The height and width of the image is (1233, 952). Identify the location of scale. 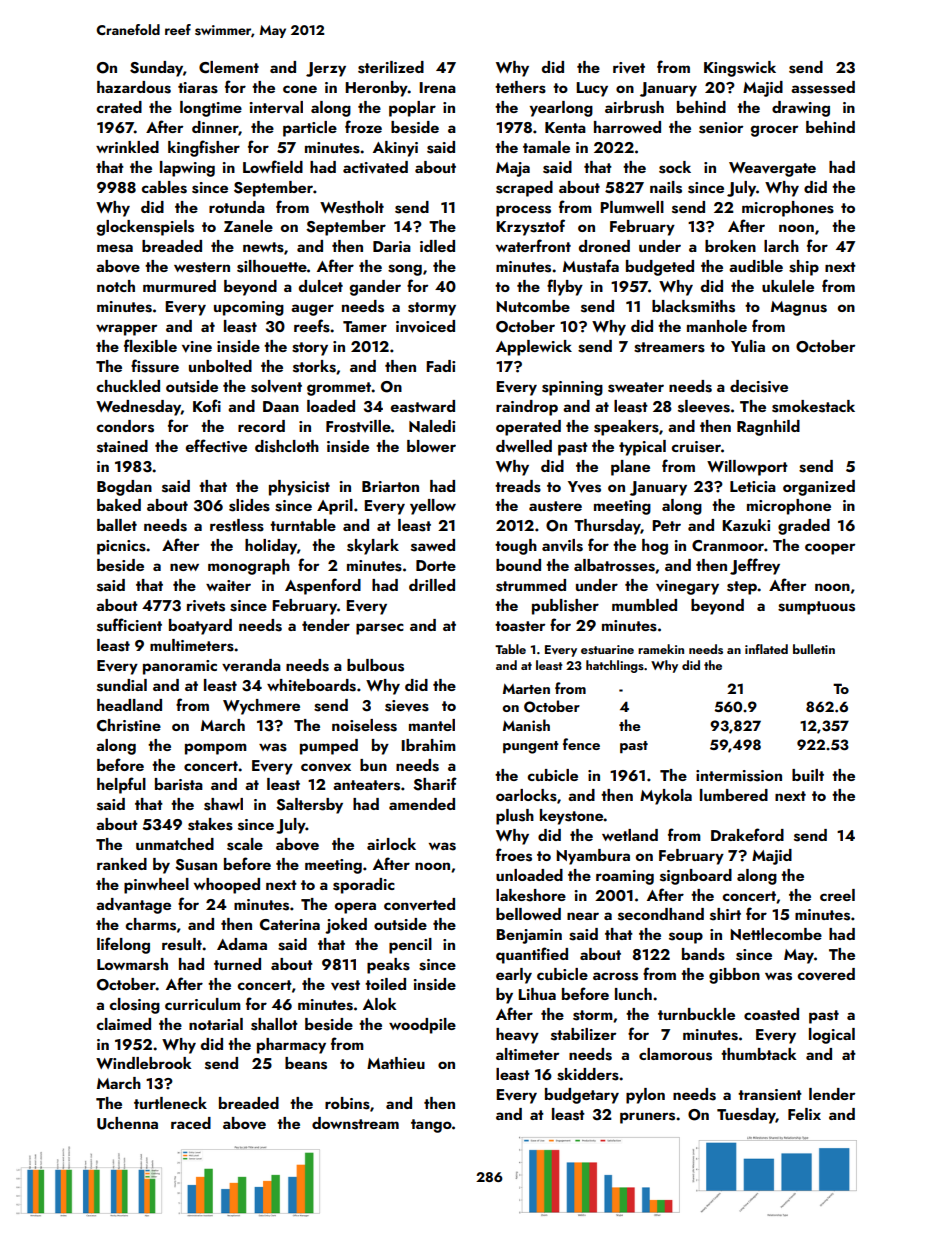
(245, 844).
